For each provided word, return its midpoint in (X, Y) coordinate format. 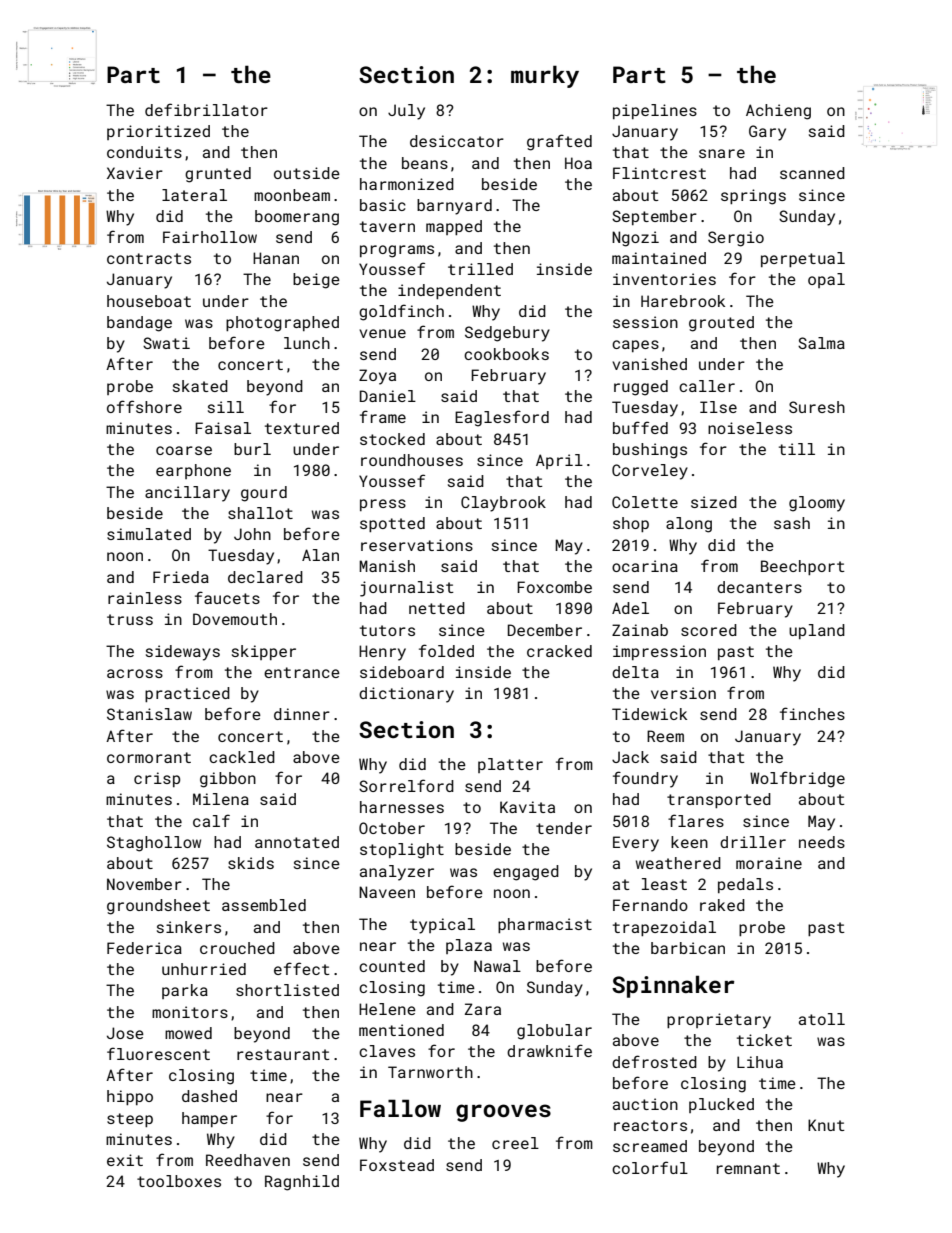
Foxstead (397, 1165)
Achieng (778, 112)
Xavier (135, 173)
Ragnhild (302, 1183)
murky (545, 76)
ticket (764, 1040)
